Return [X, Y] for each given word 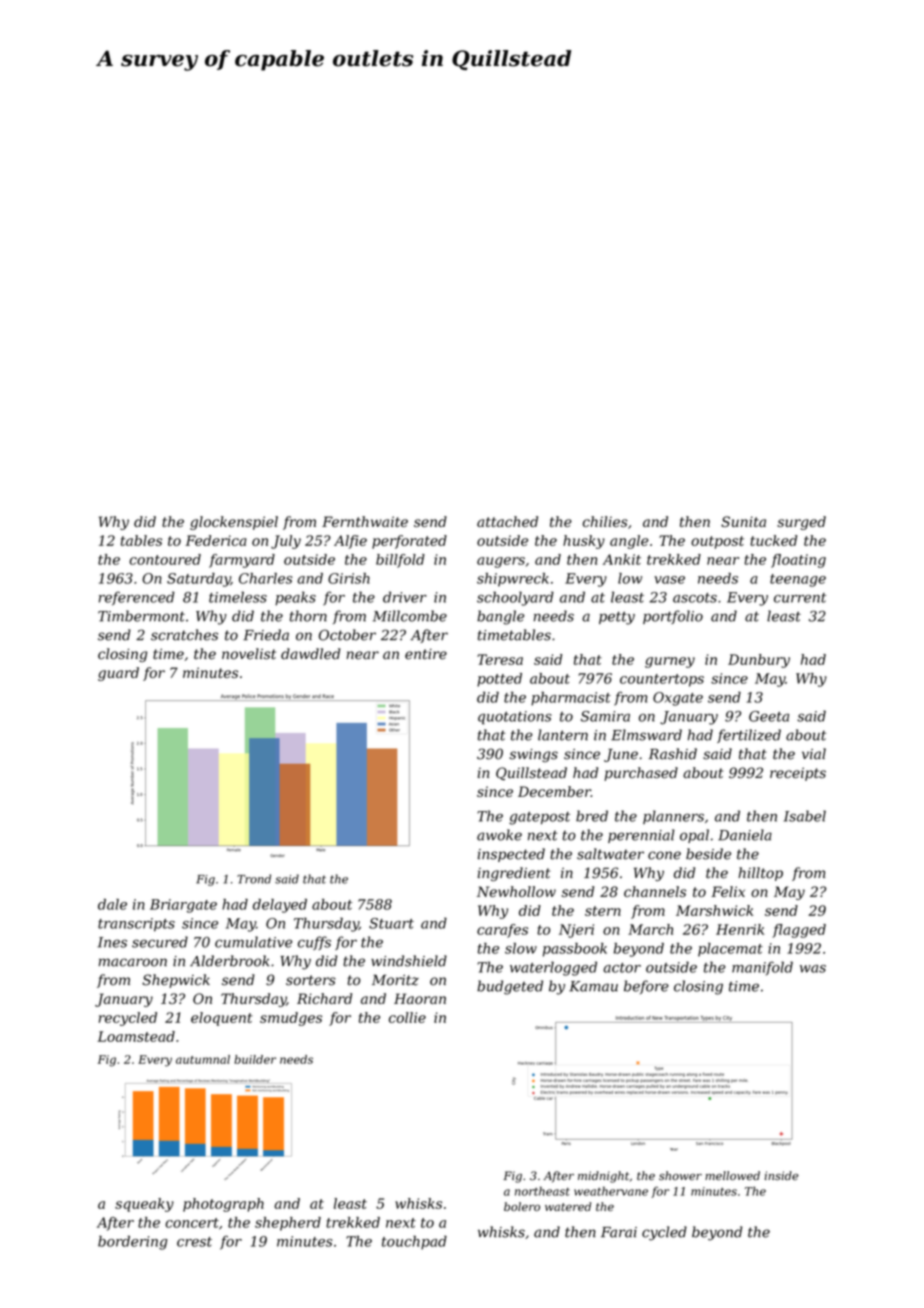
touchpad [414, 1242]
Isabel [805, 816]
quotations [515, 718]
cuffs [314, 943]
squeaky [144, 1205]
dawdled [310, 654]
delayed [280, 906]
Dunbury [759, 661]
